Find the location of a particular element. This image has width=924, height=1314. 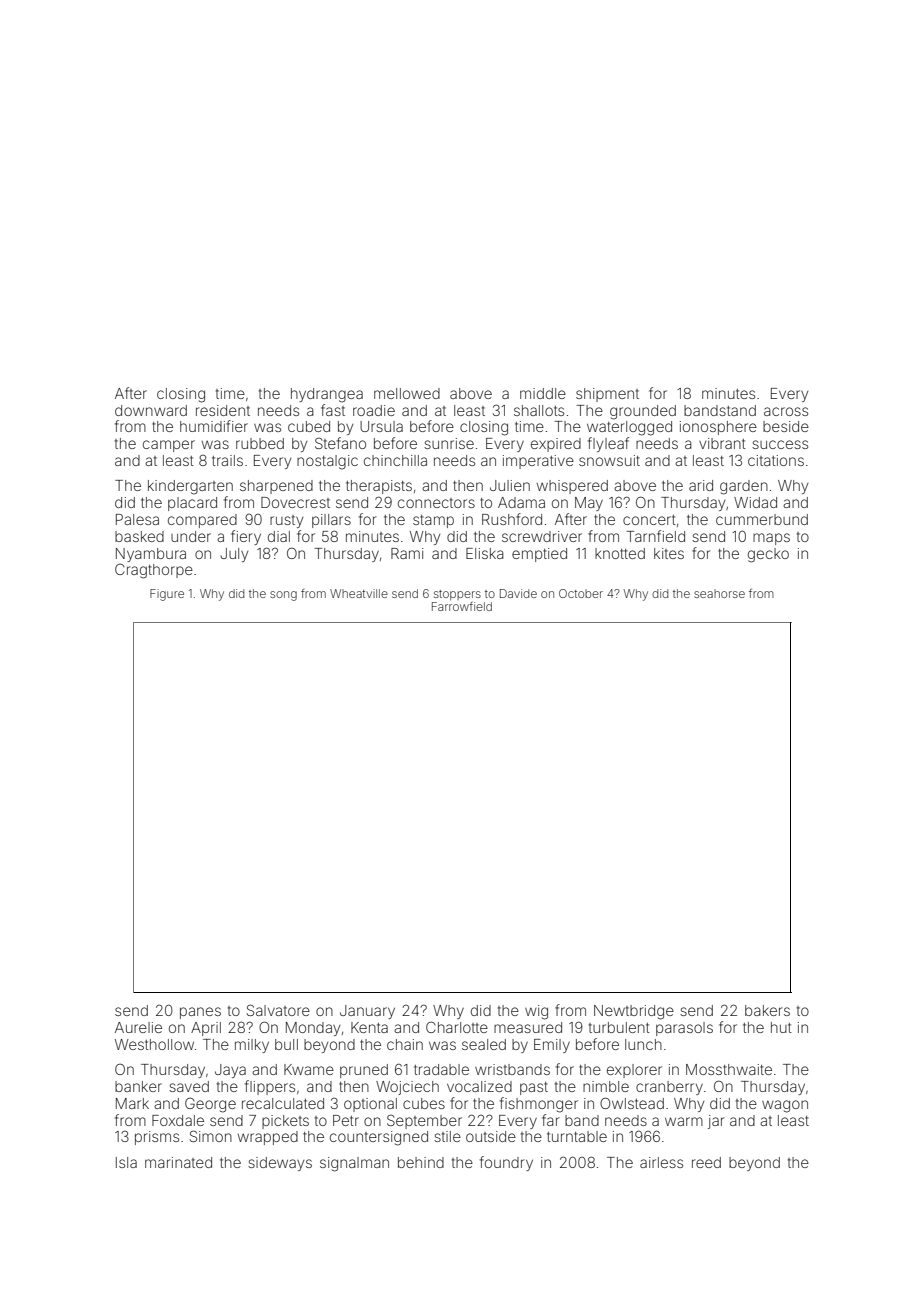

Figure is located at coordinates (167, 595).
